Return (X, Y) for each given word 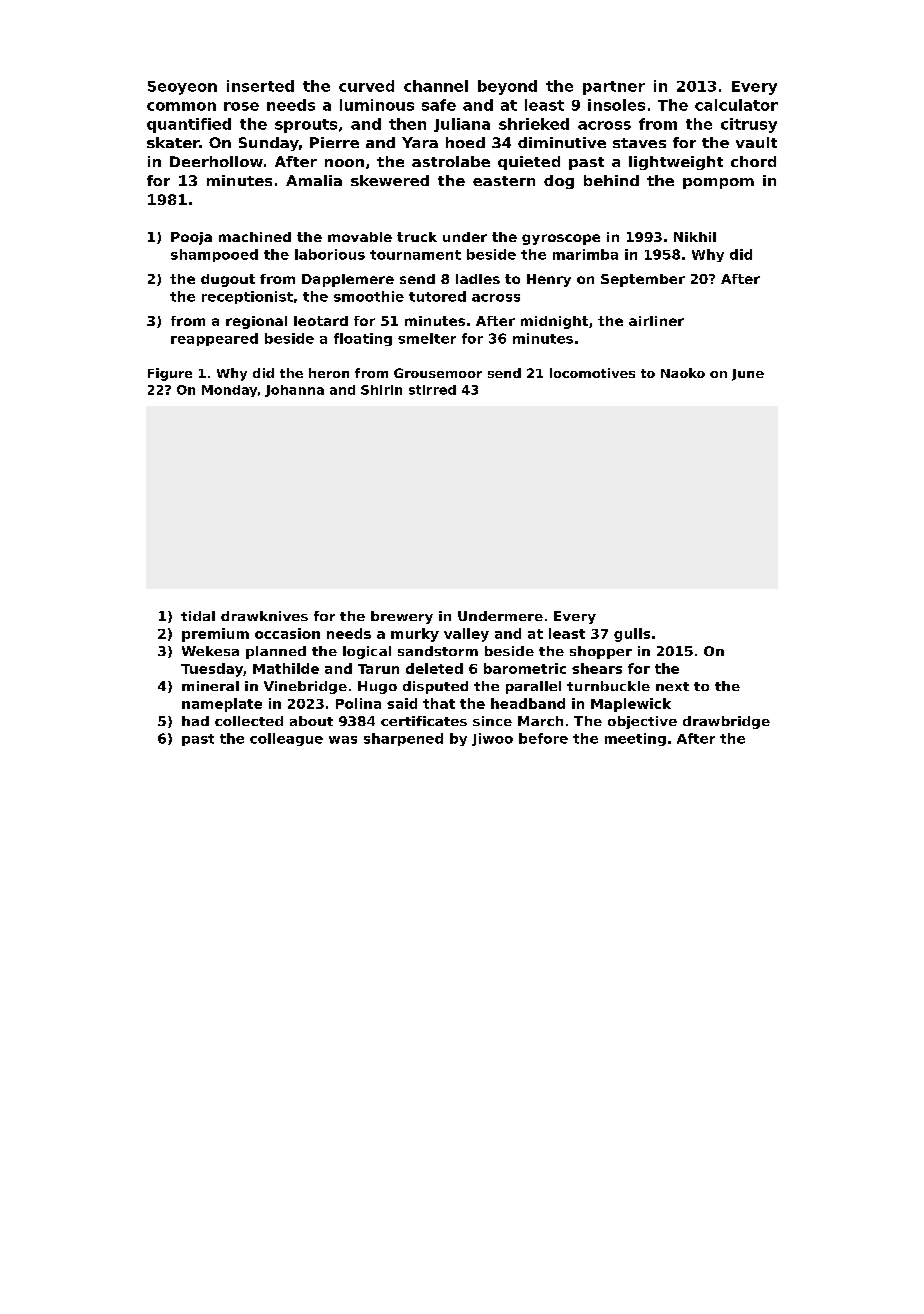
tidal (198, 616)
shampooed (214, 255)
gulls (632, 635)
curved (366, 86)
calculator (736, 105)
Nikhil (695, 237)
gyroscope (561, 239)
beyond (507, 87)
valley (466, 635)
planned (276, 652)
